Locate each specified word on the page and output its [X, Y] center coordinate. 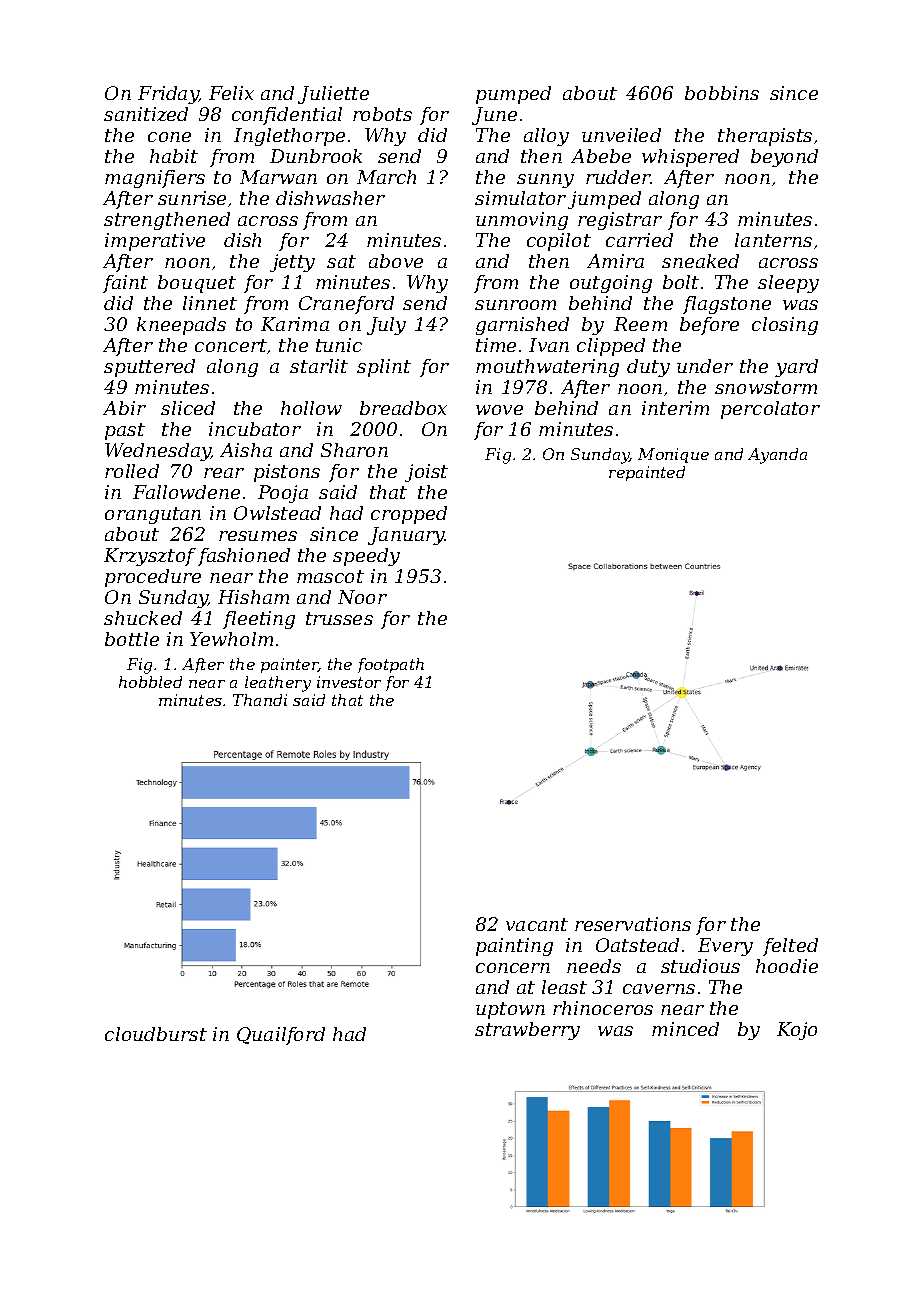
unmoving [522, 221]
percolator [770, 410]
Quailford [281, 1036]
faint [125, 284]
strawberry [527, 1031]
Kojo [797, 1031]
